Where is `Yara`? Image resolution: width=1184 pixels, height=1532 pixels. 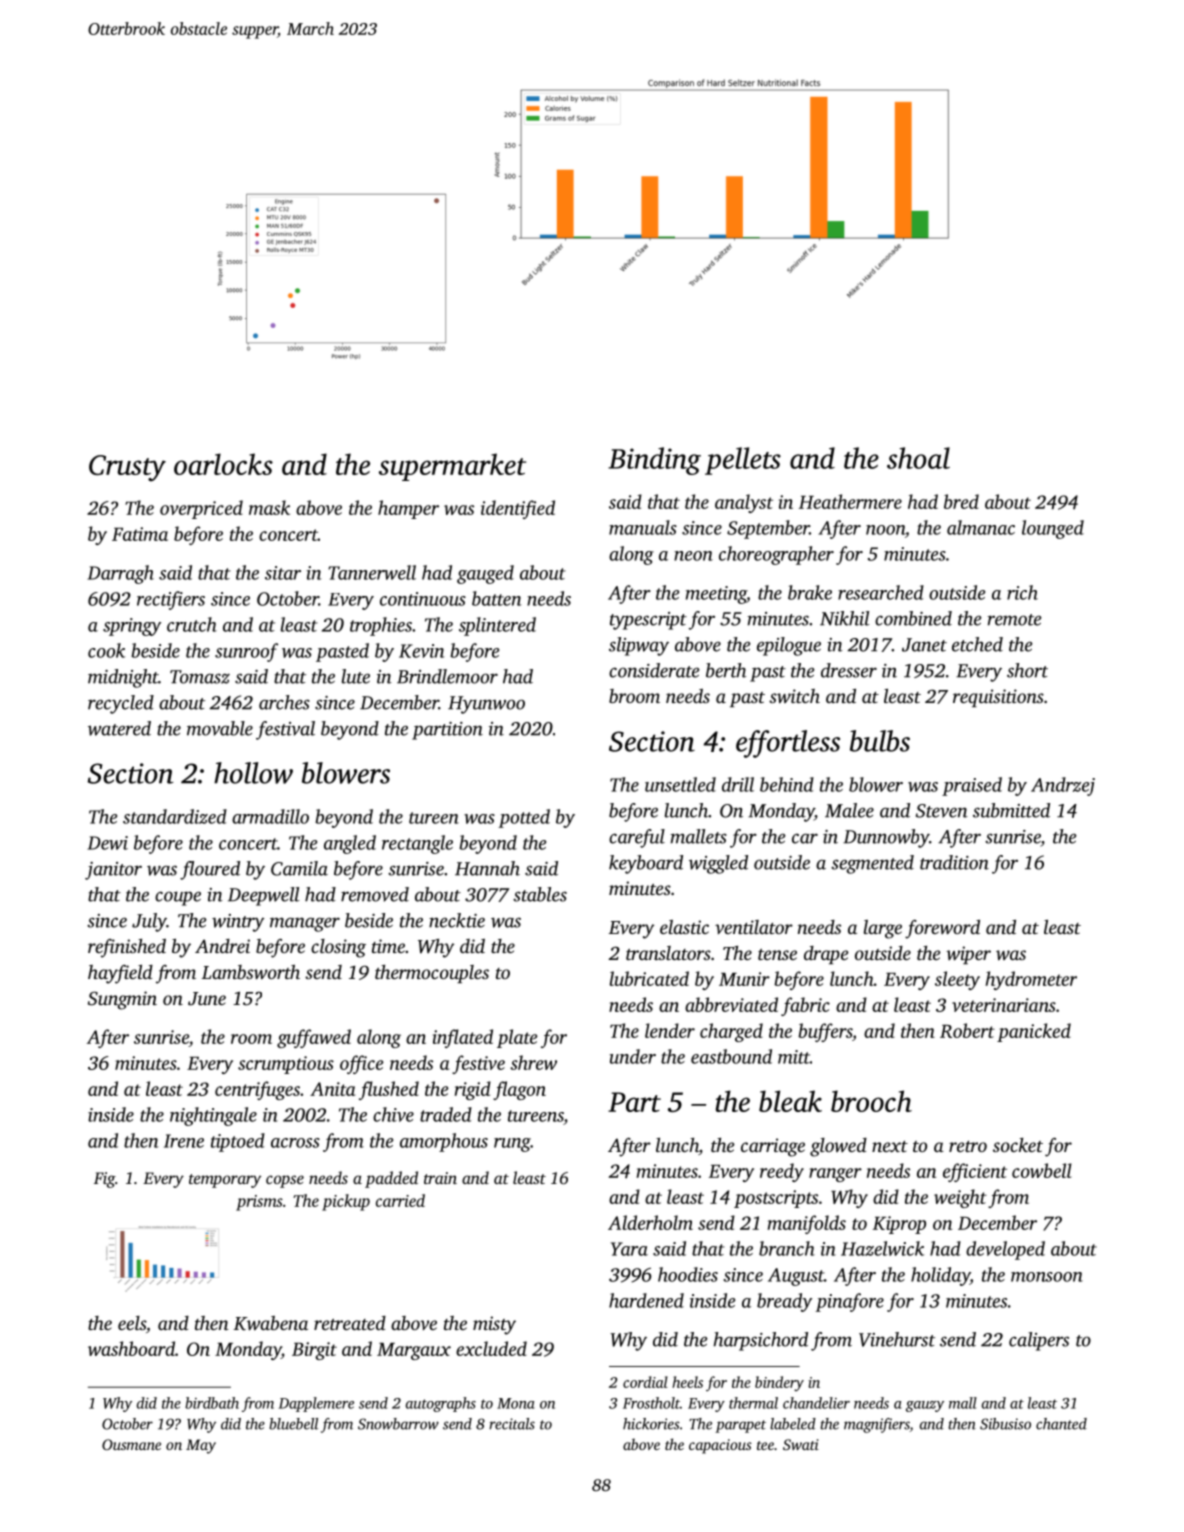 Yara is located at coordinates (629, 1249).
